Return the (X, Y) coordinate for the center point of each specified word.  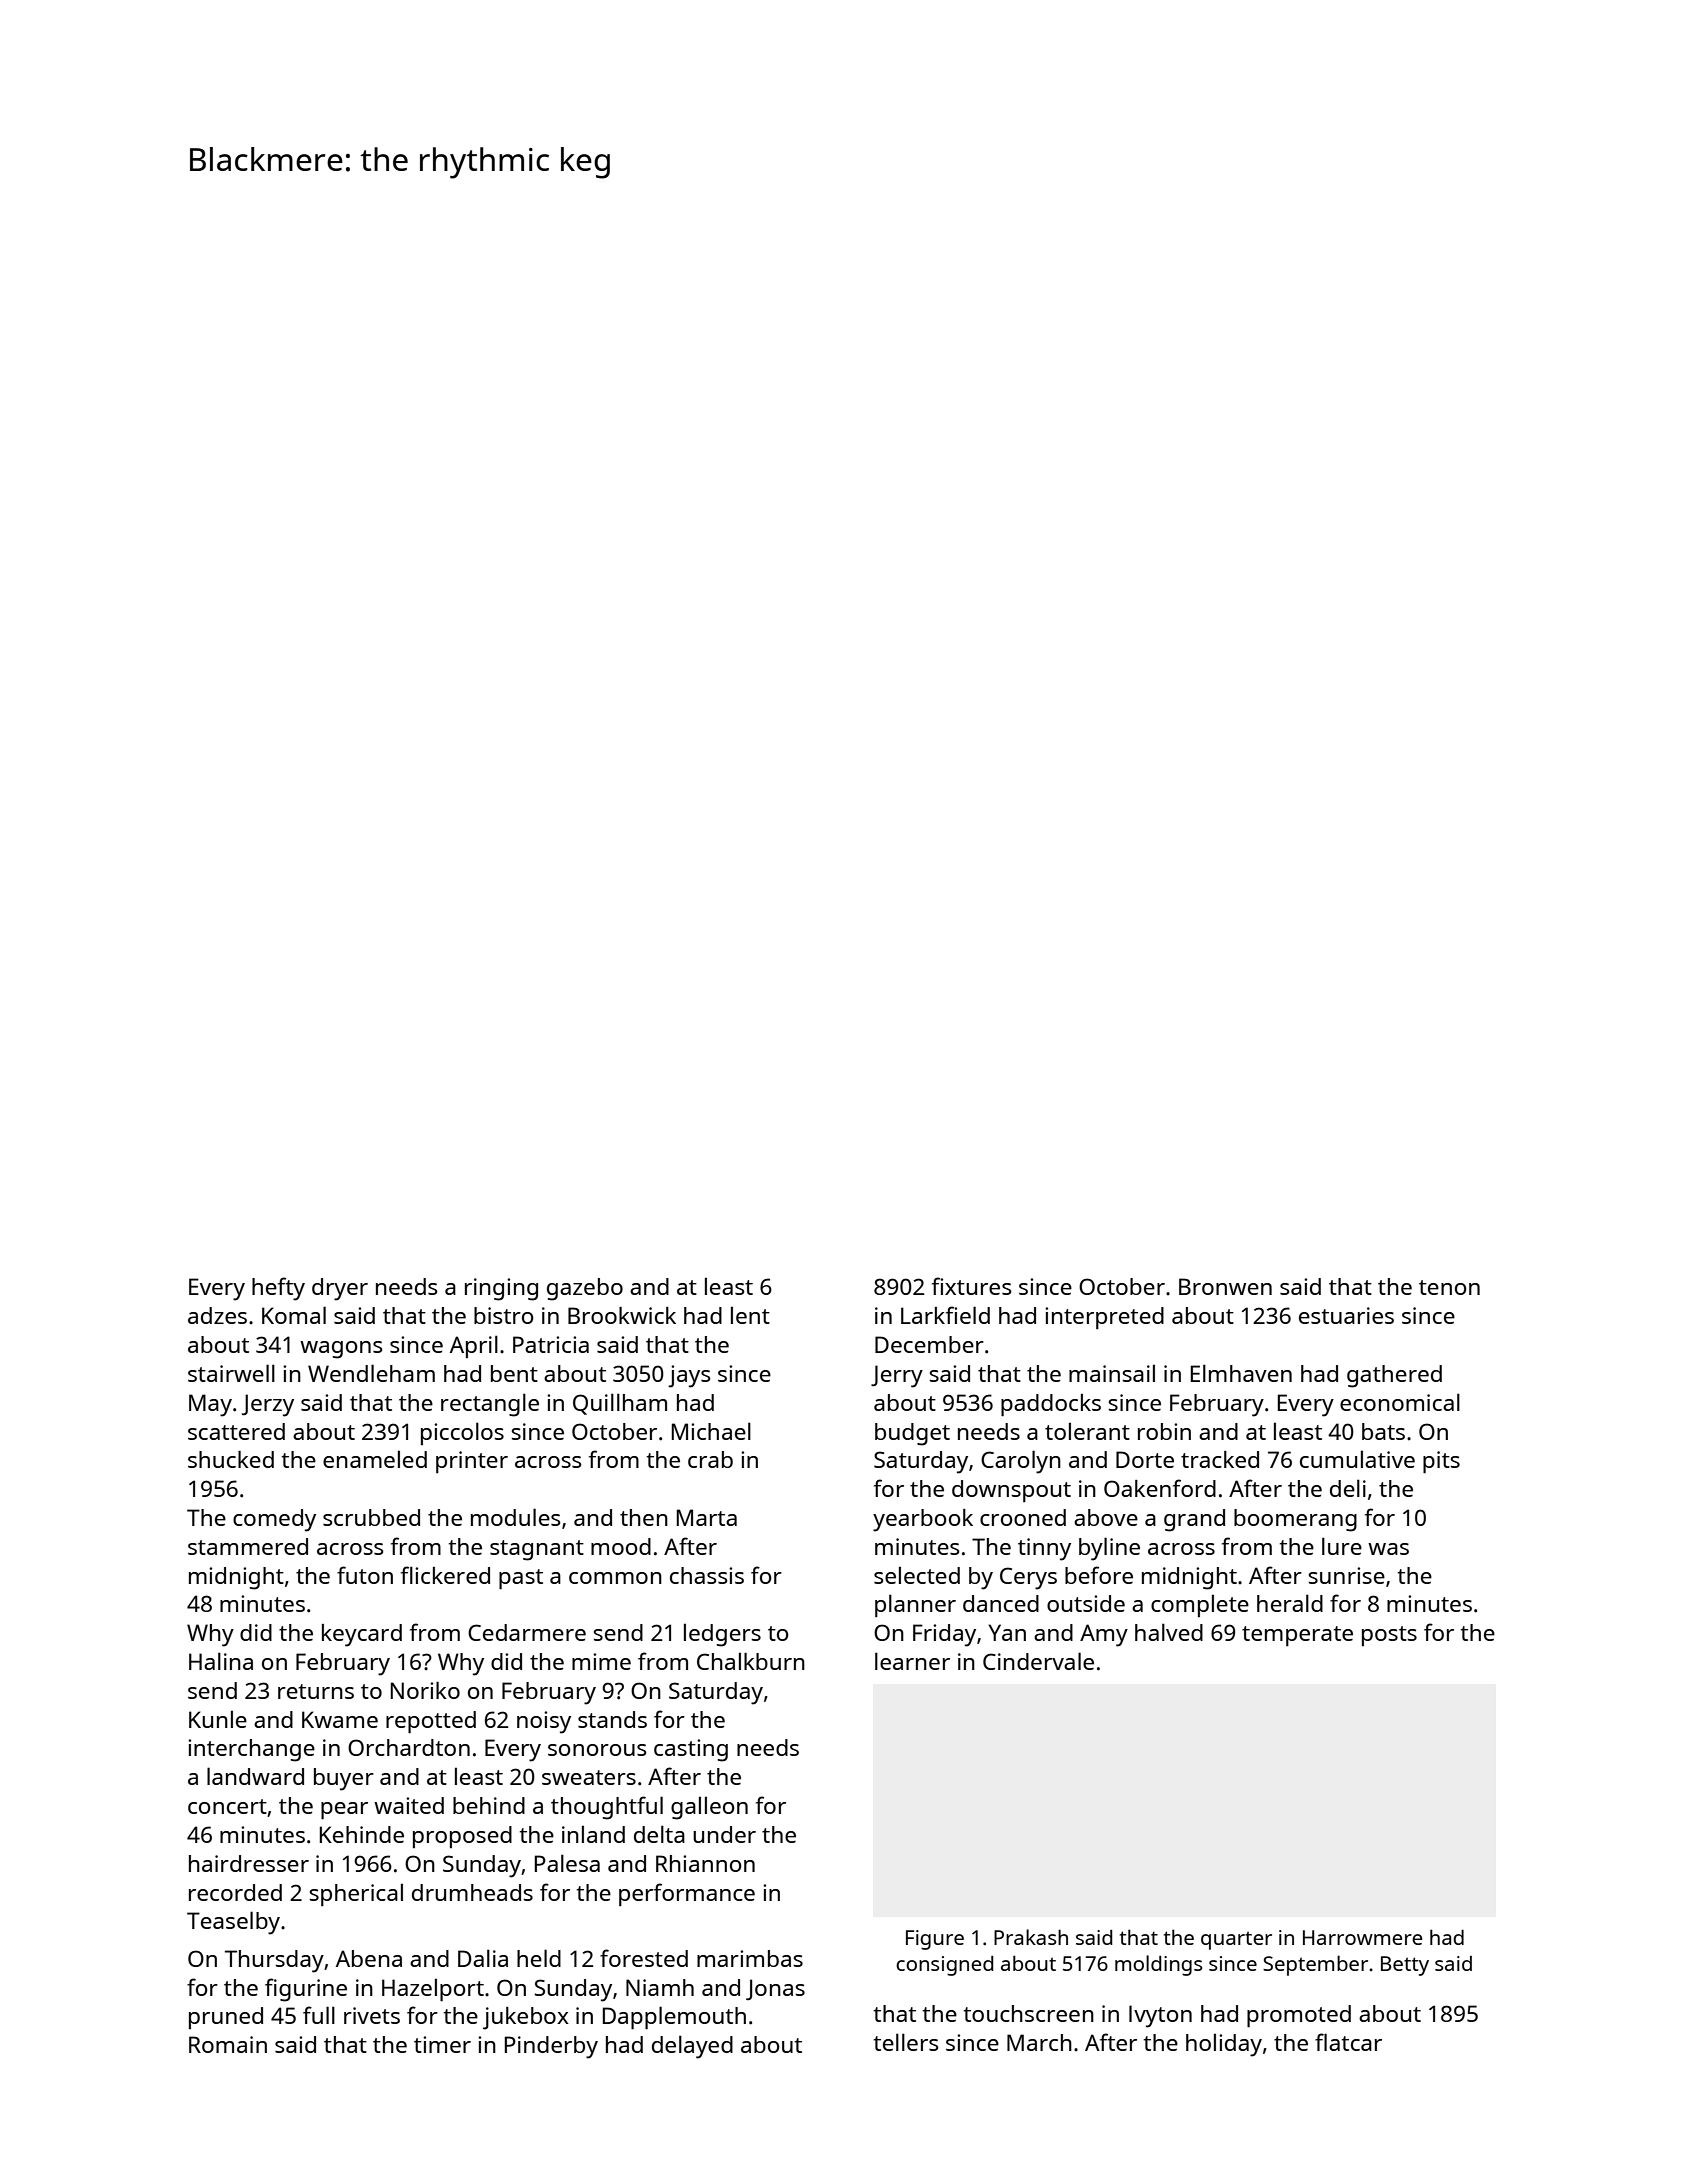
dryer (340, 1289)
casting (691, 1750)
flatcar (1348, 2042)
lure (1342, 1546)
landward (255, 1776)
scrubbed (371, 1517)
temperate (1297, 1636)
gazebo (585, 1289)
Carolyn (1021, 1462)
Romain (228, 2044)
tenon (1449, 1287)
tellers (906, 2042)
